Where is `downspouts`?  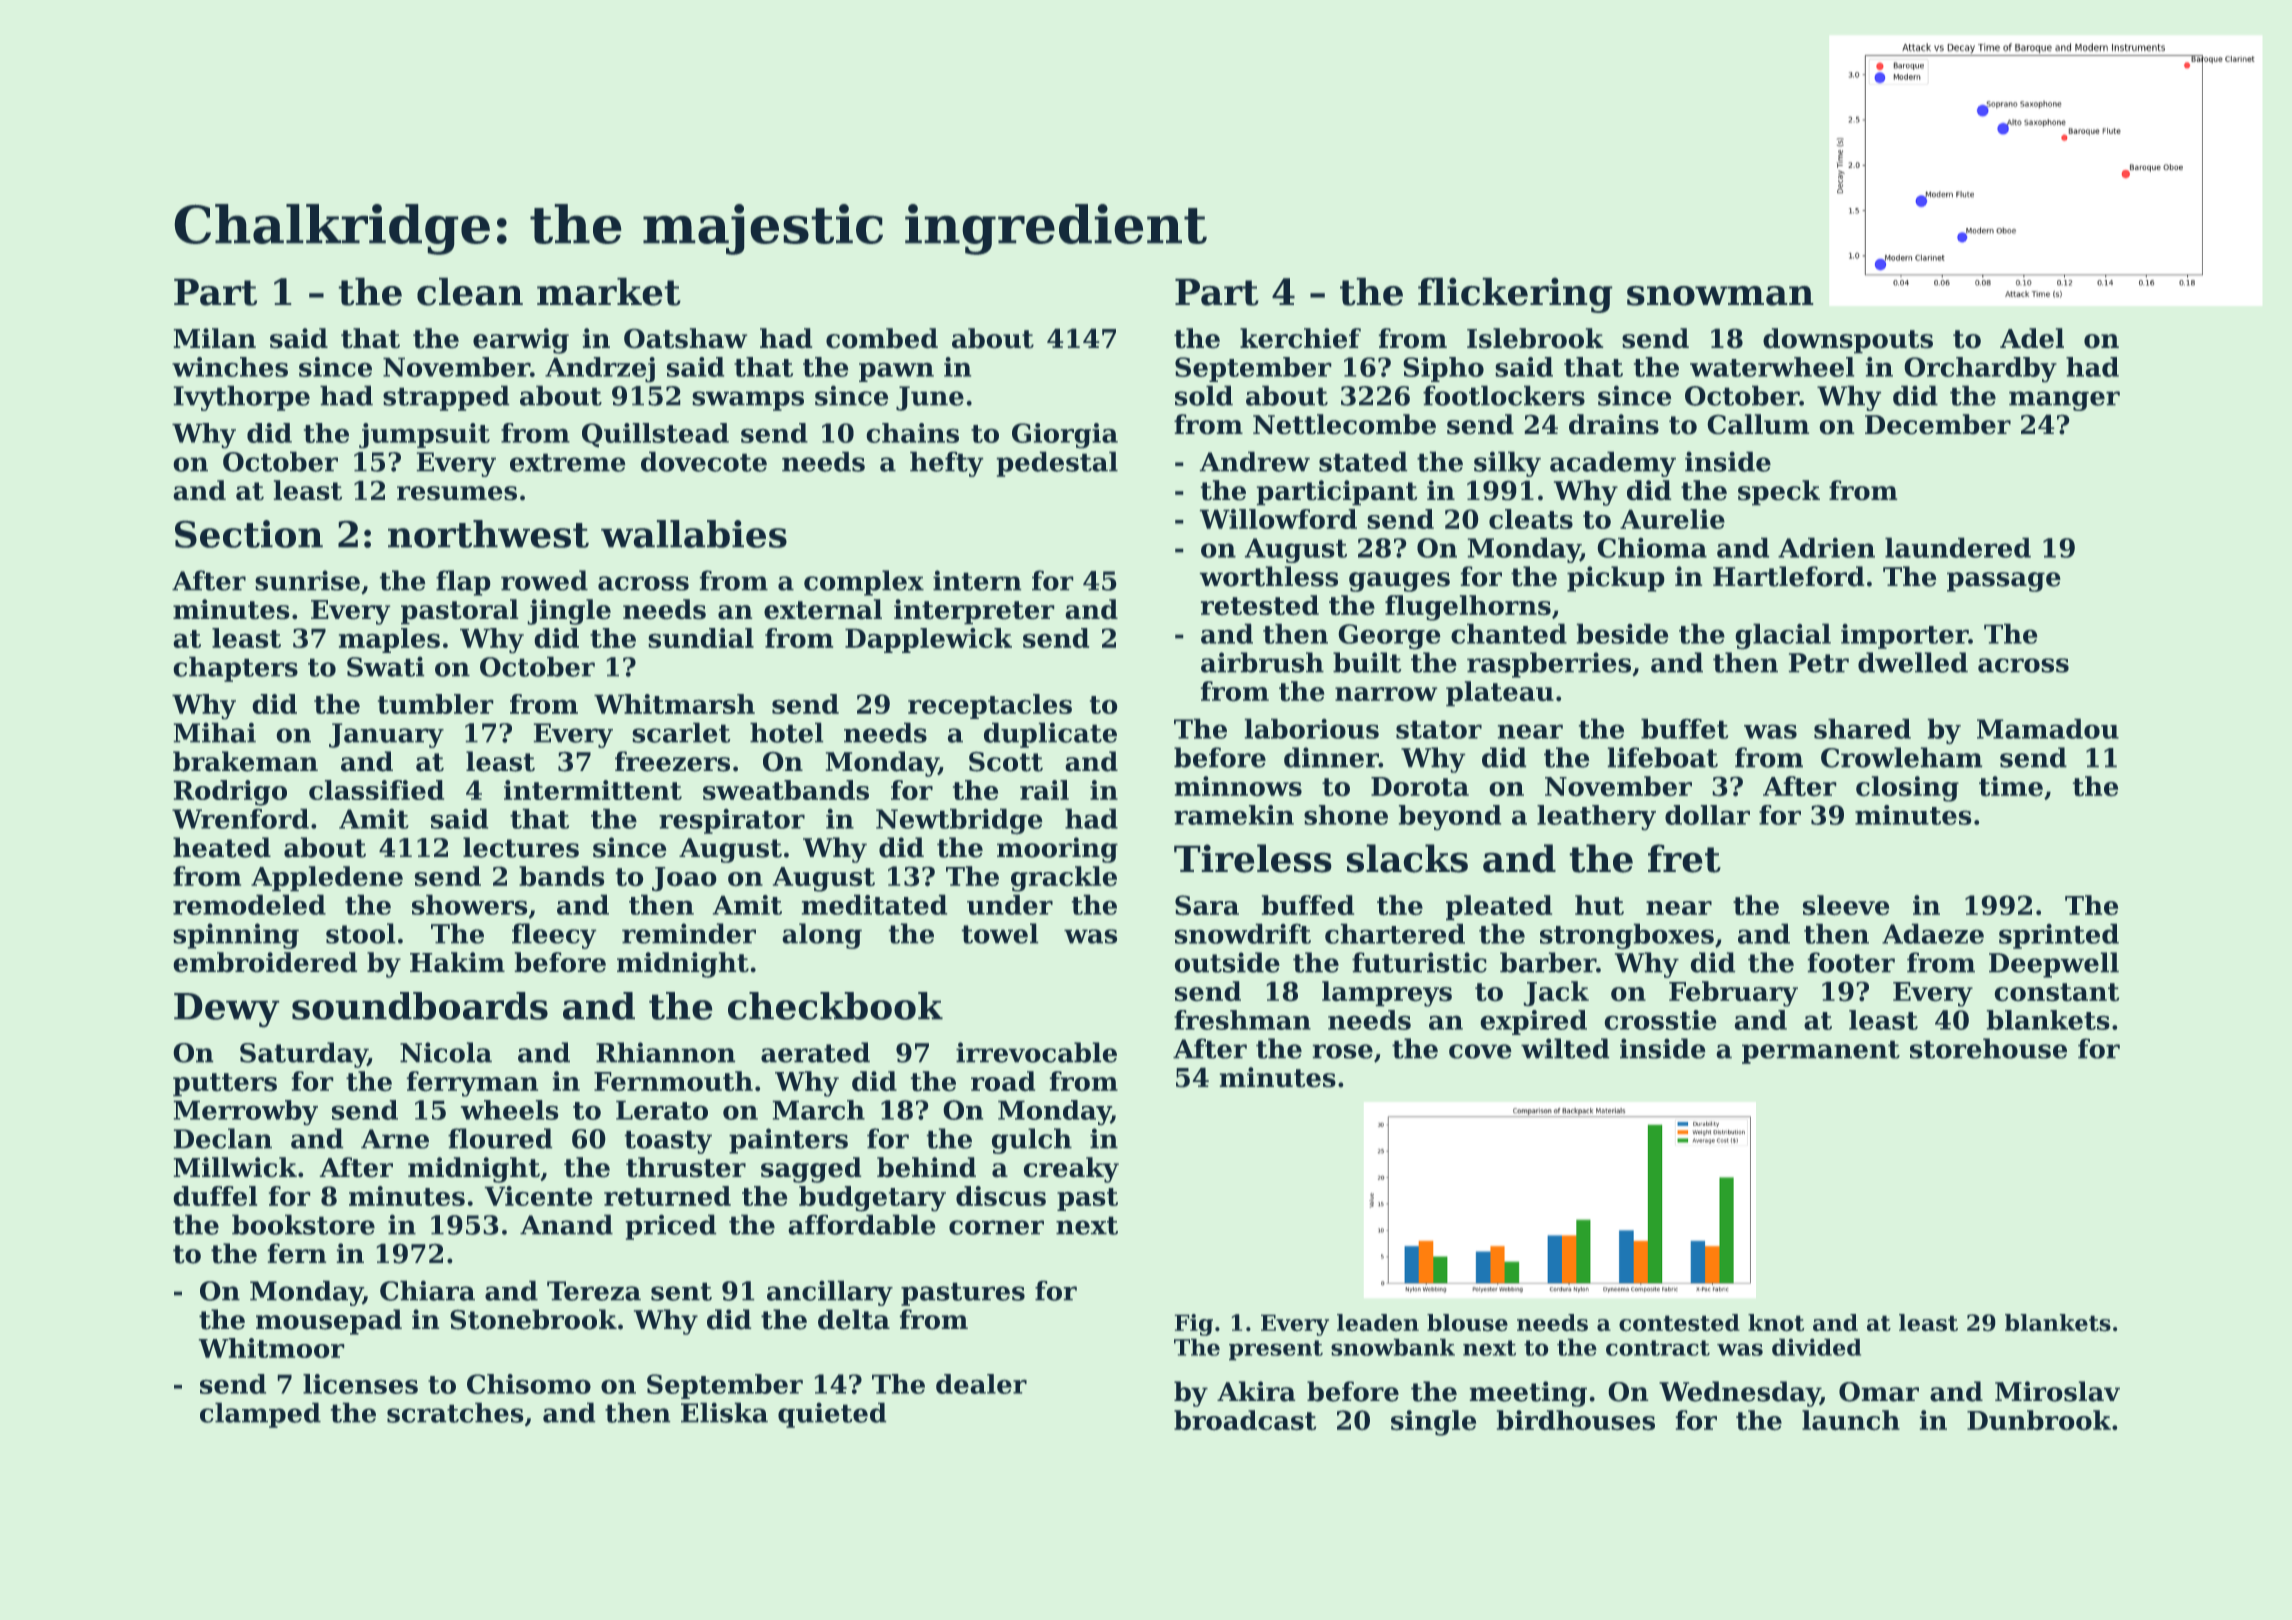
downspouts is located at coordinates (1848, 341).
